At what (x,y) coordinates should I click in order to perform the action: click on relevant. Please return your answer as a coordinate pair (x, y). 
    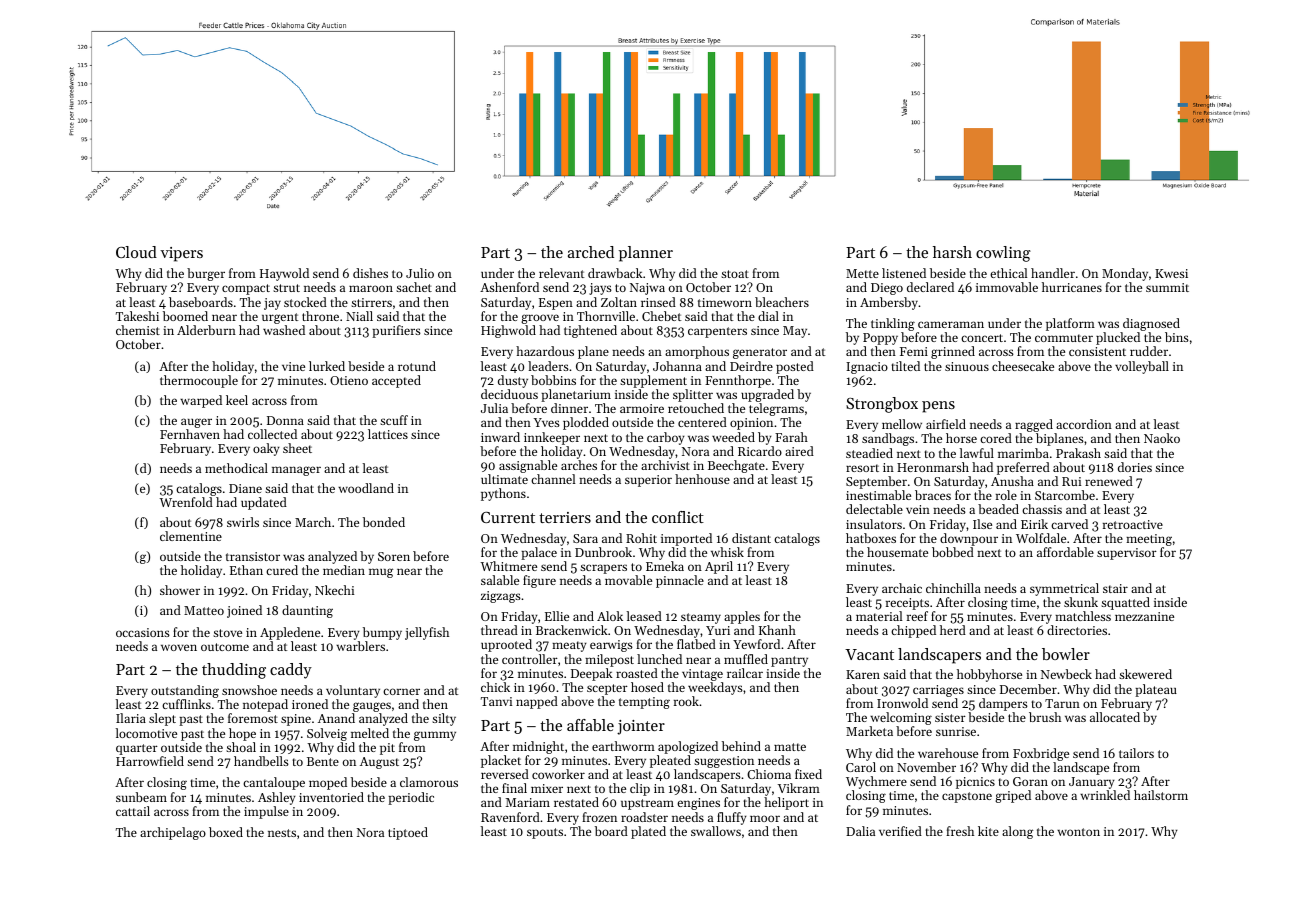
    Looking at the image, I should click on (561, 273).
